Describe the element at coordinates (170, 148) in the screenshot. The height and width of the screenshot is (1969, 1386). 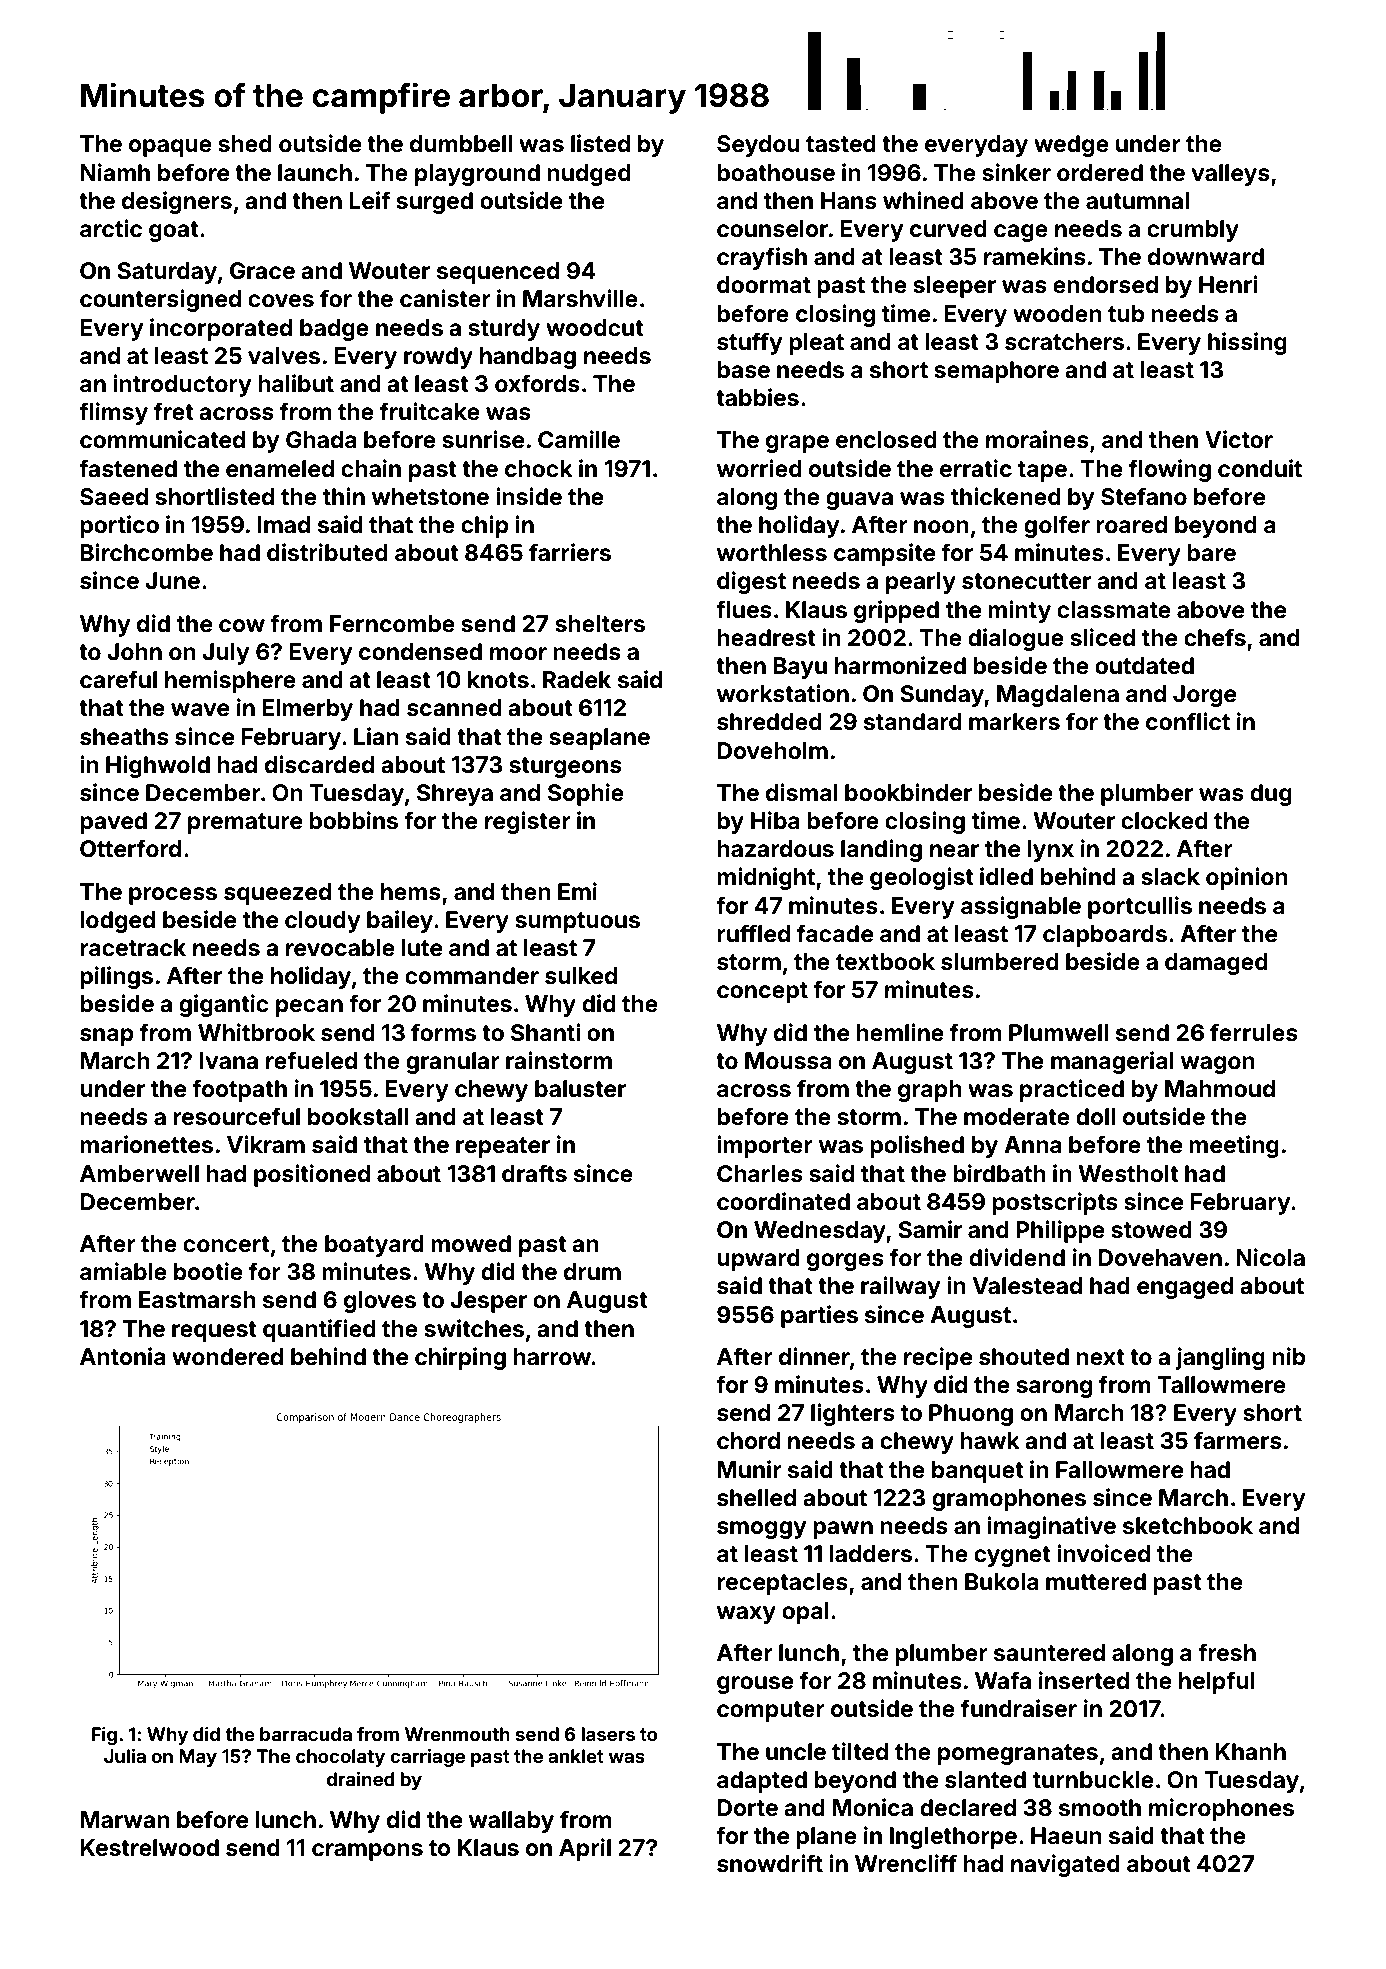
I see `opaque` at that location.
